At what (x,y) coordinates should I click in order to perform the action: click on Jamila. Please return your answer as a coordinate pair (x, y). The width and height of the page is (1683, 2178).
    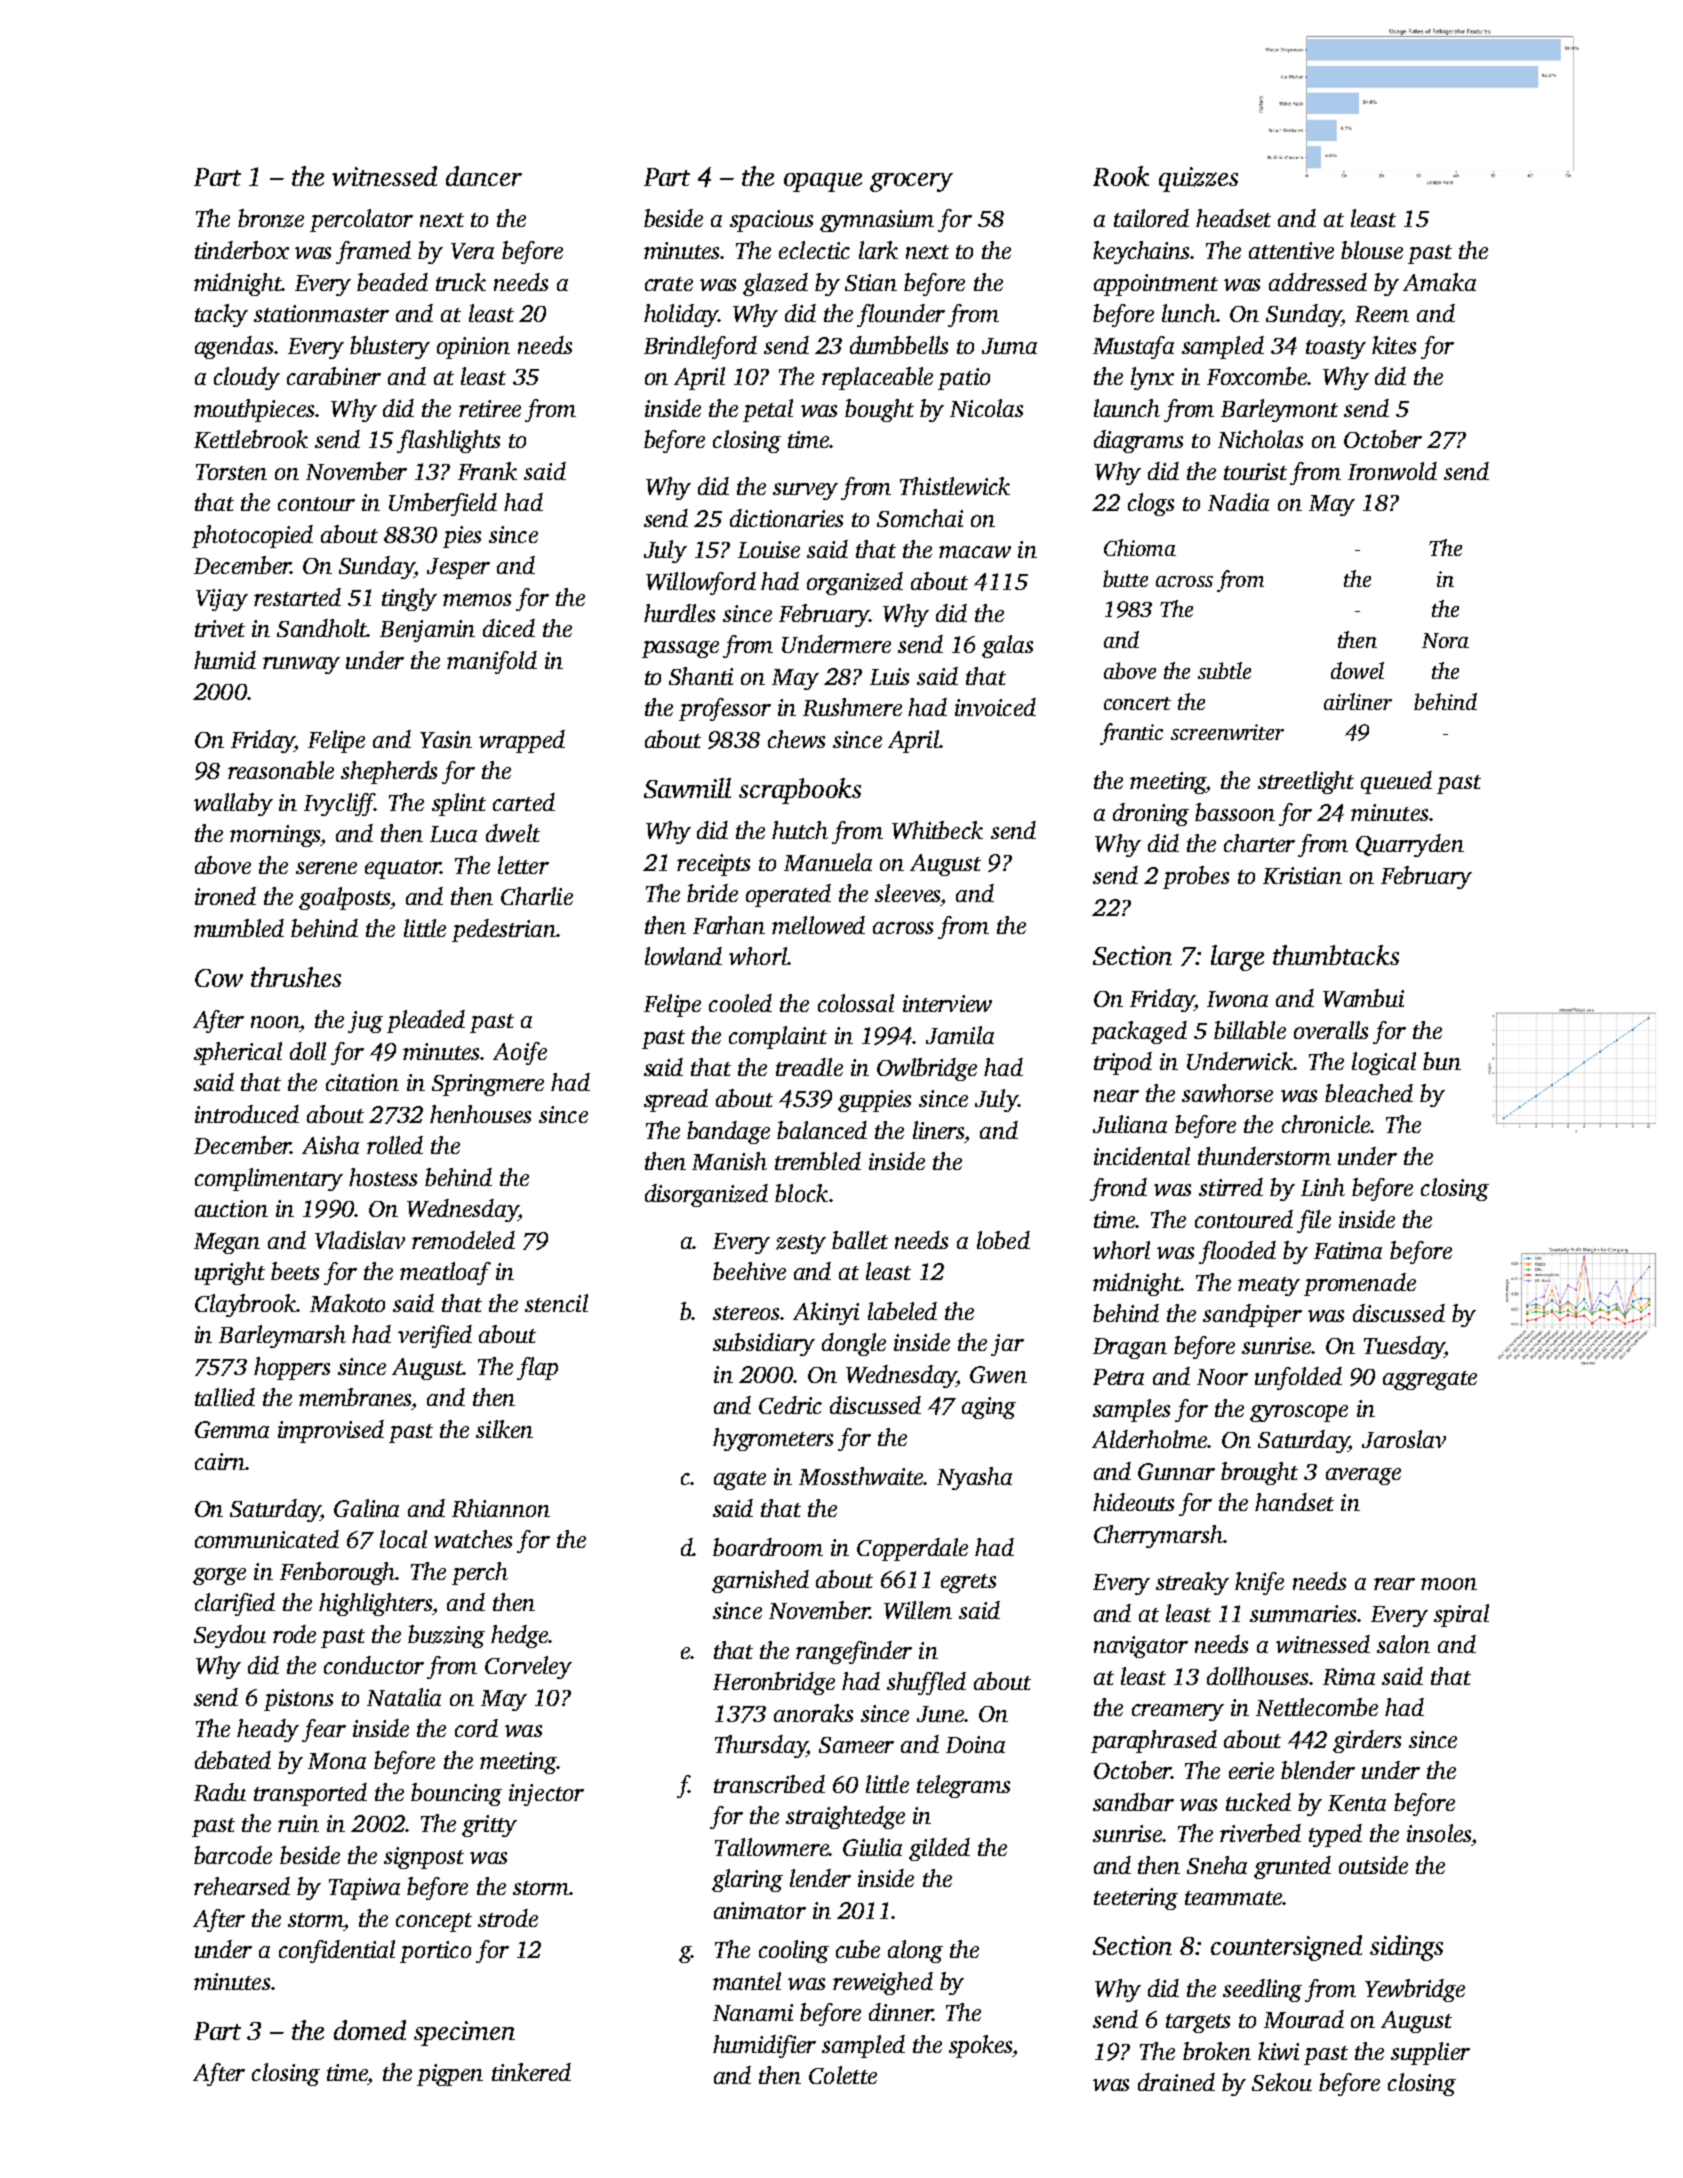
    Looking at the image, I should click on (960, 1035).
